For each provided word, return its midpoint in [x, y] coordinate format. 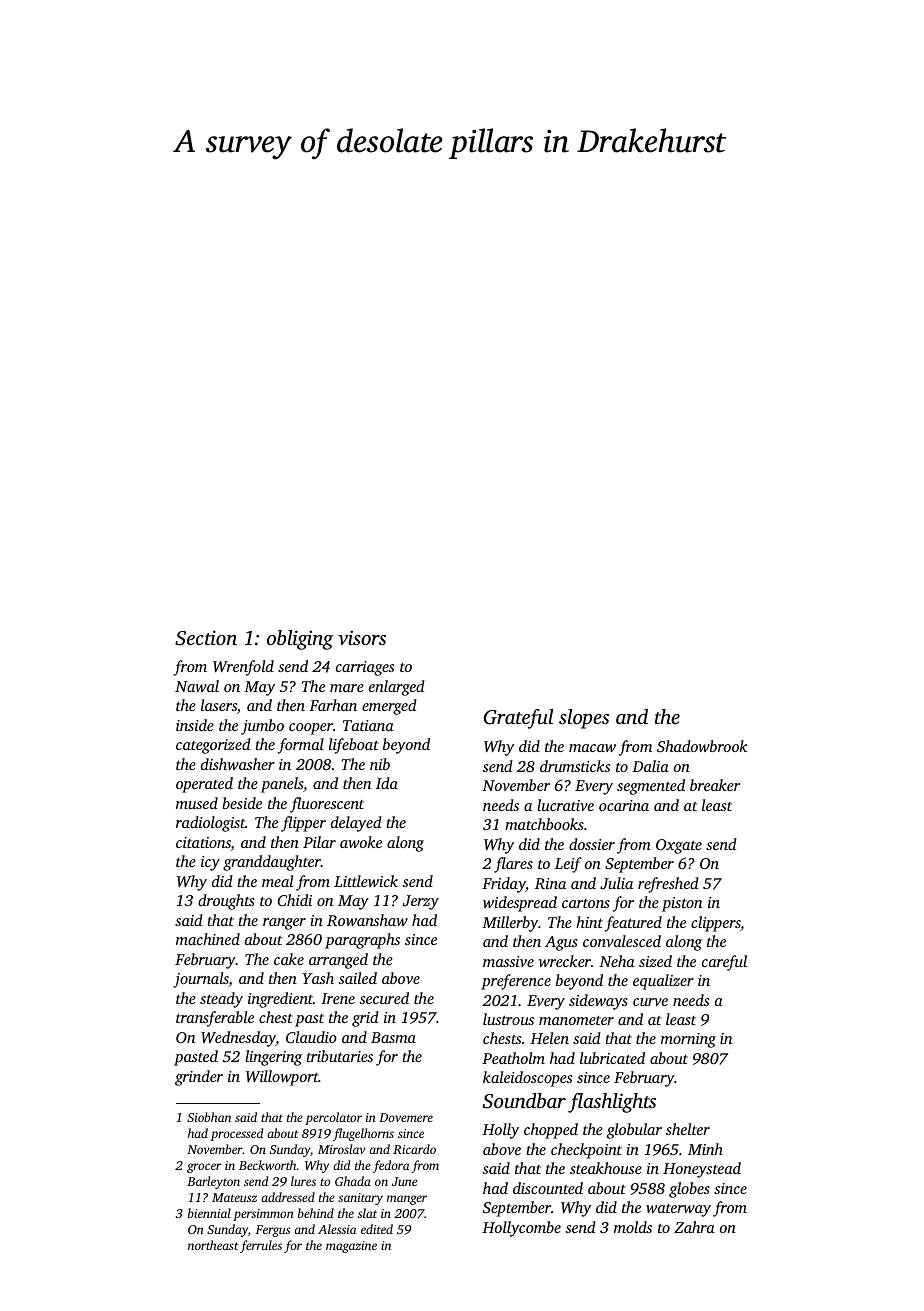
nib [380, 764]
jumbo [262, 727]
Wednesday [238, 1039]
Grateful [518, 719]
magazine [351, 1247]
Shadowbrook [702, 746]
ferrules [261, 1246]
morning [688, 1040]
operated [204, 785]
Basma [393, 1037]
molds [633, 1227]
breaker [715, 785]
